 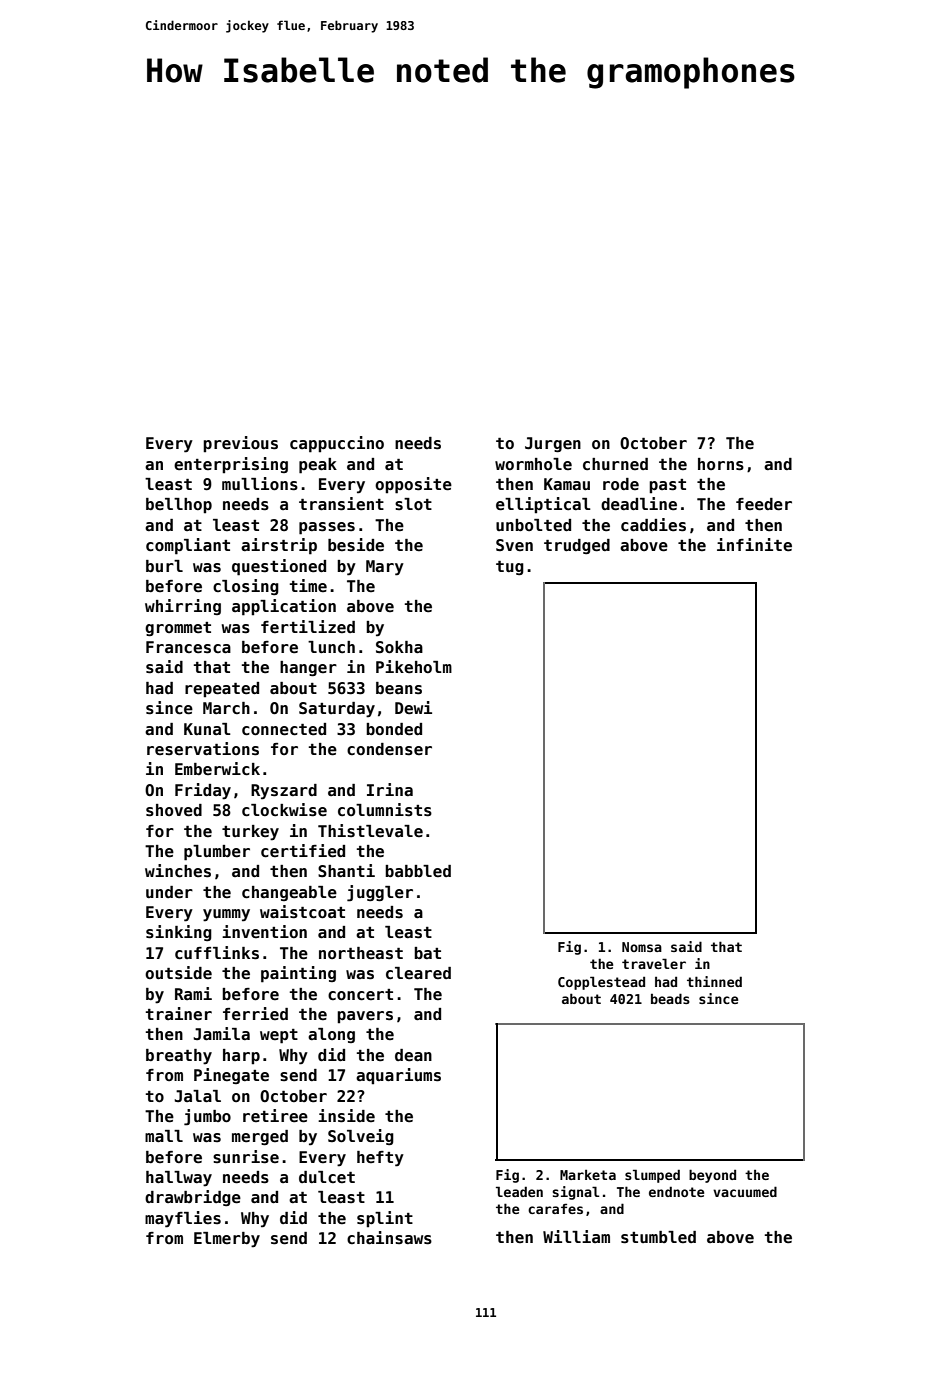 I want to click on Friday, so click(x=203, y=791).
